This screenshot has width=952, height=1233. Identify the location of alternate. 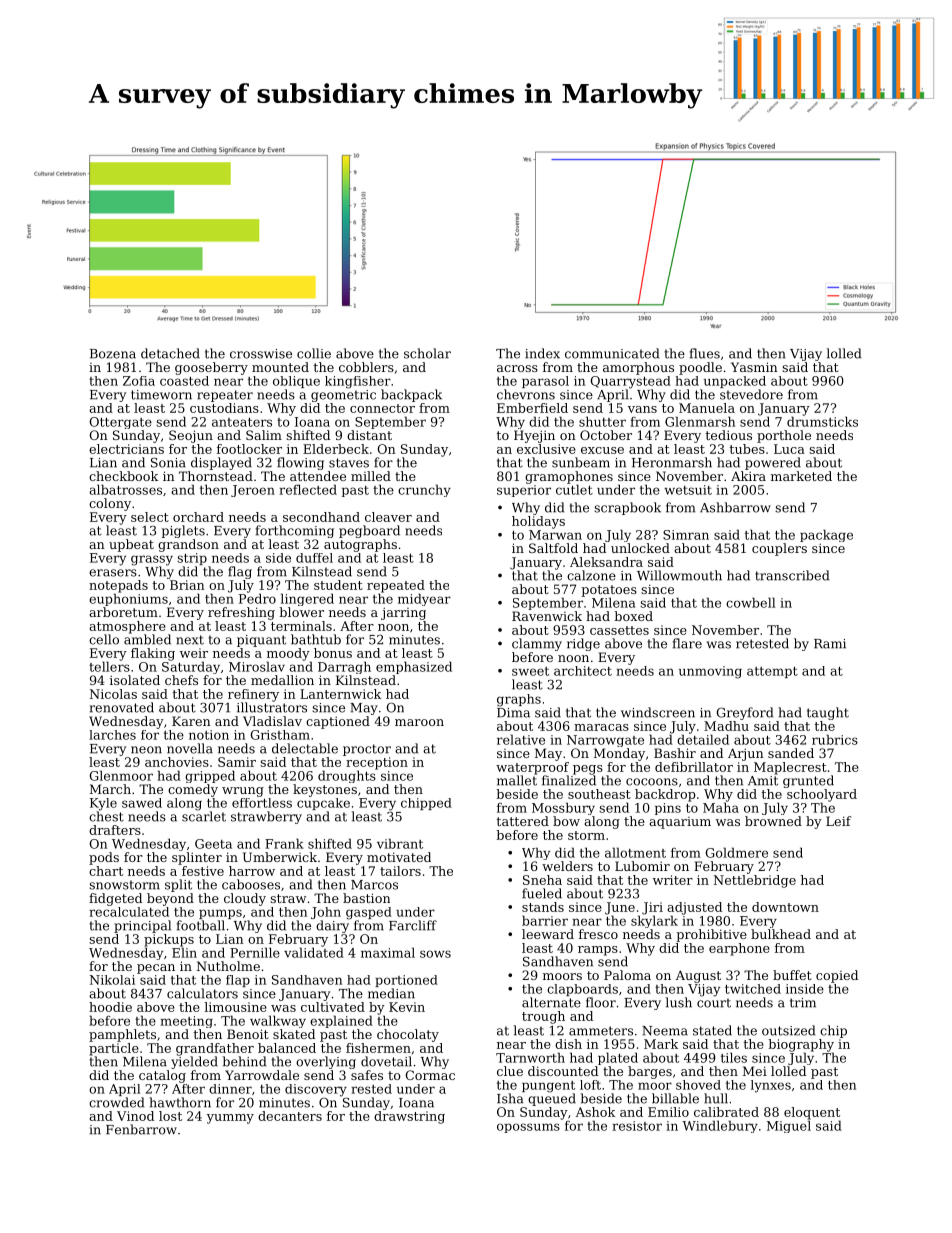
(551, 1002).
